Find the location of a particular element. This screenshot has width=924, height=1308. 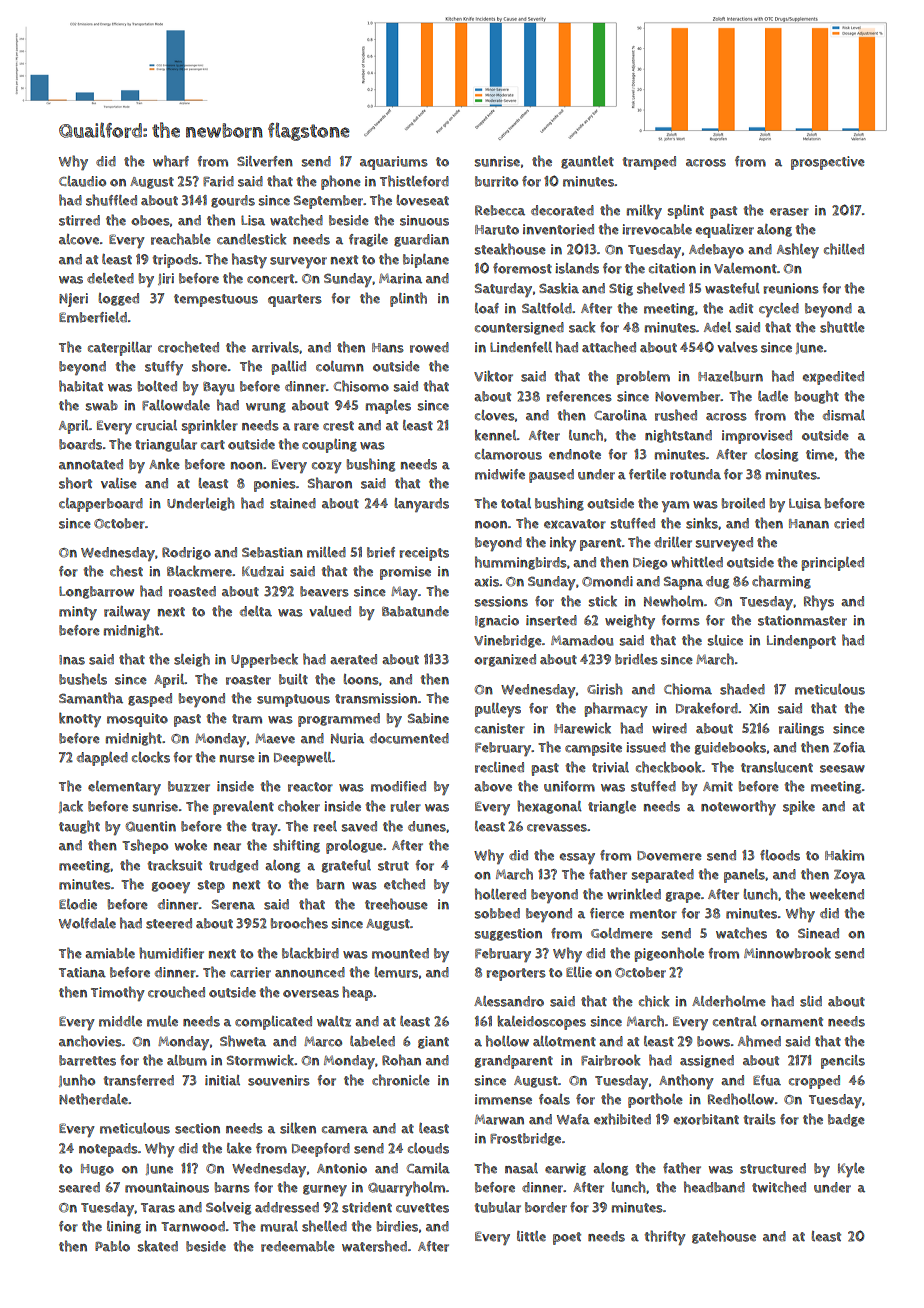

milky is located at coordinates (644, 211).
